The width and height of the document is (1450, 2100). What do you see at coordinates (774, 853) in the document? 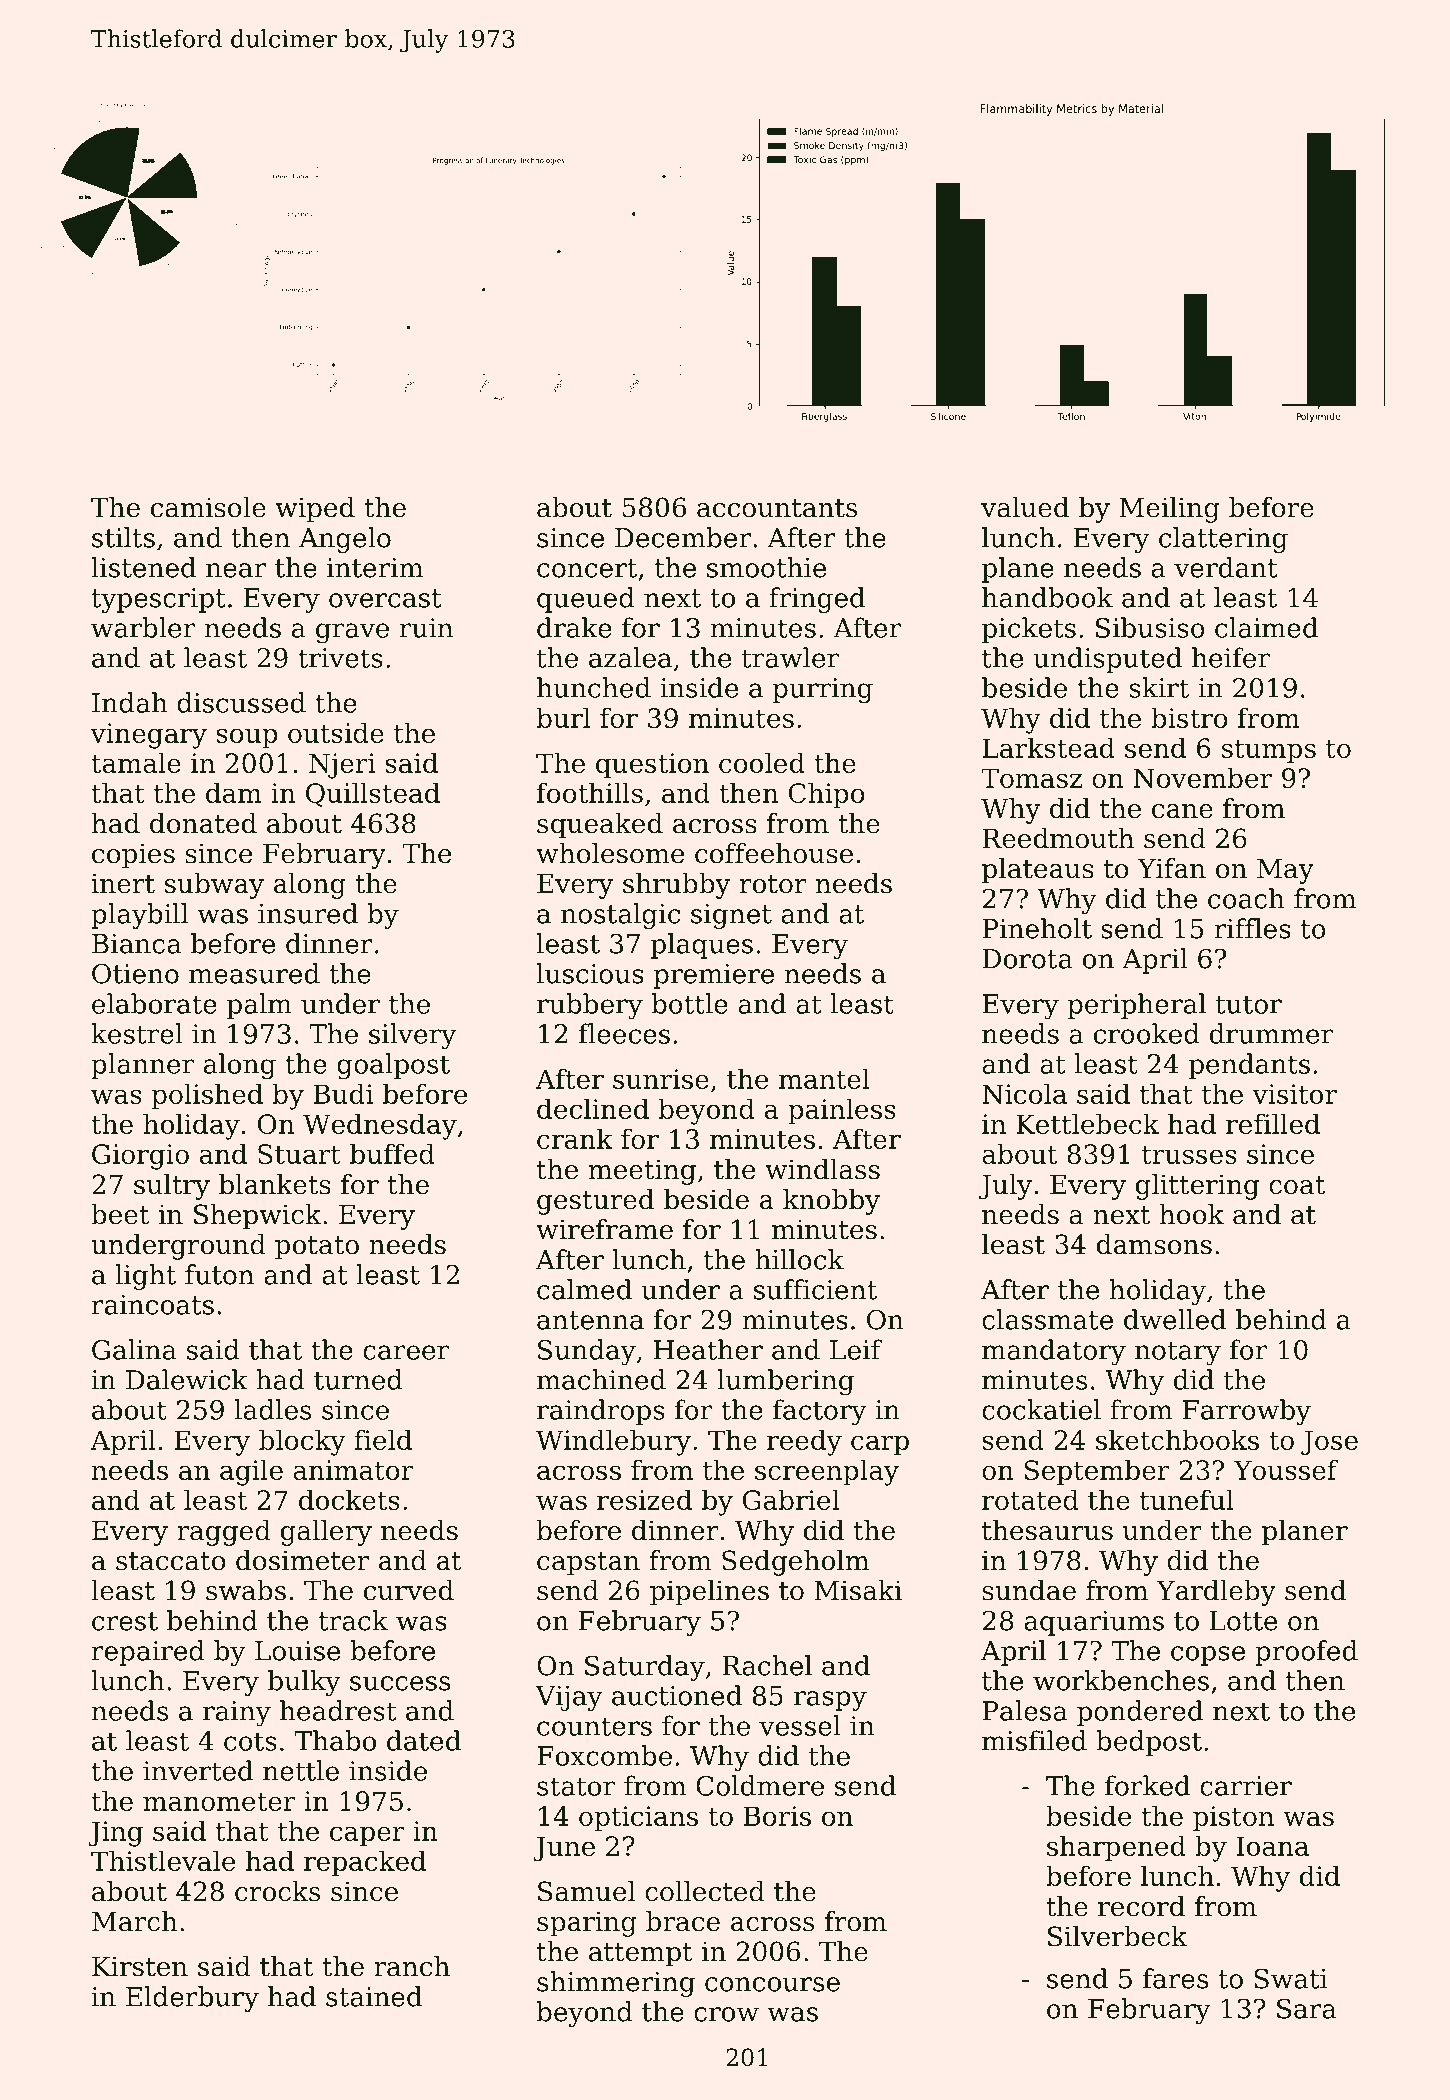
I see `coffeehouse` at bounding box center [774, 853].
